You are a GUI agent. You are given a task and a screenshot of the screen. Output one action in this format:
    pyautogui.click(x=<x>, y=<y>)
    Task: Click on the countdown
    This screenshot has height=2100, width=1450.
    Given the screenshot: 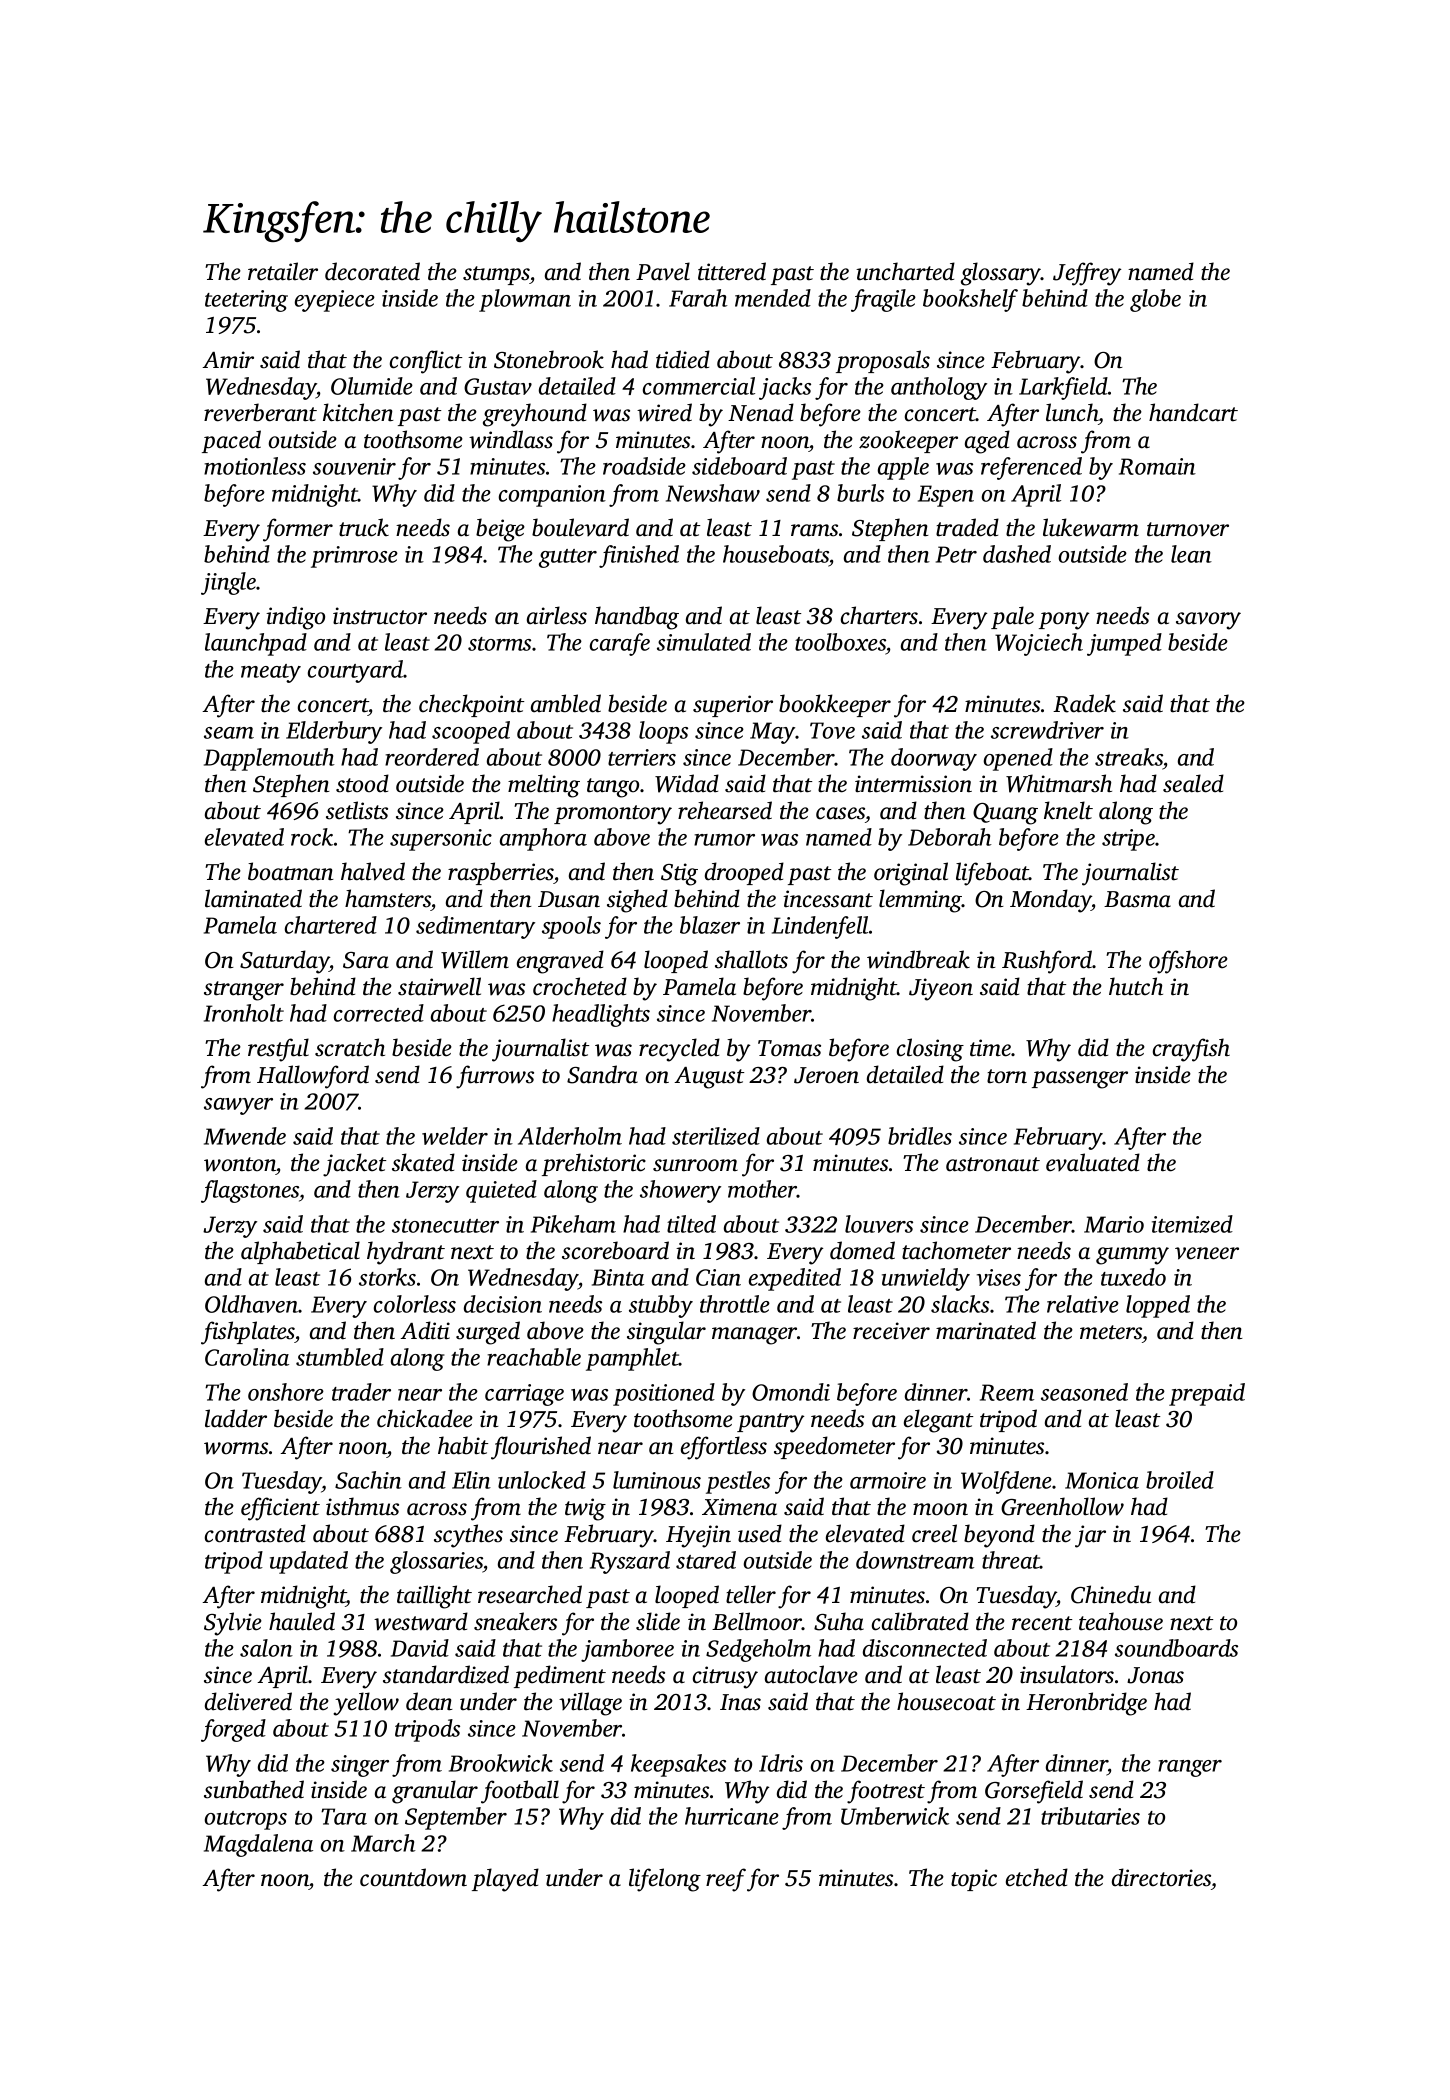 What is the action you would take?
    pyautogui.click(x=413, y=1877)
